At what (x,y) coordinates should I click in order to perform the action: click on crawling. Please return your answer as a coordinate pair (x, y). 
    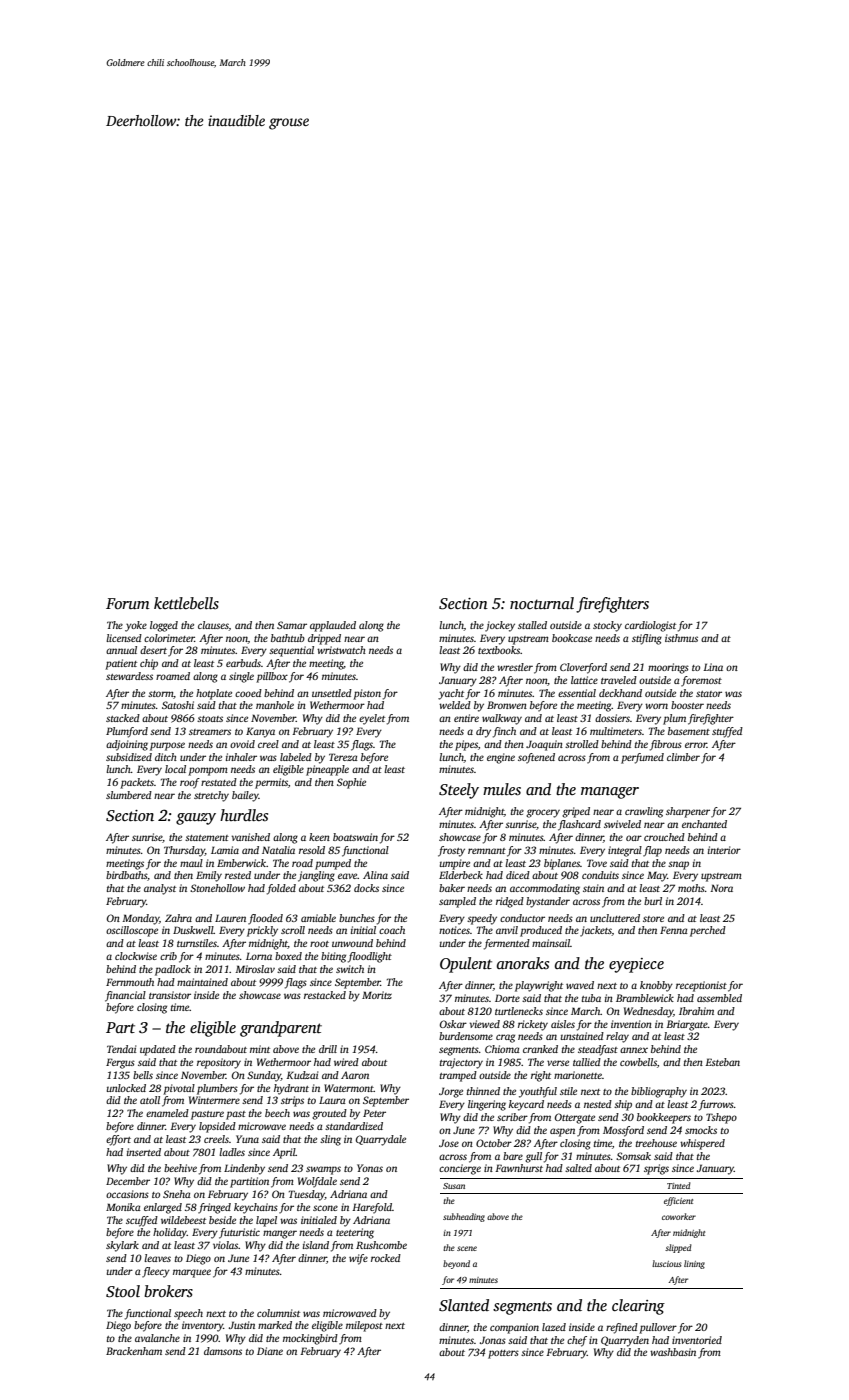
    Looking at the image, I should click on (644, 812).
